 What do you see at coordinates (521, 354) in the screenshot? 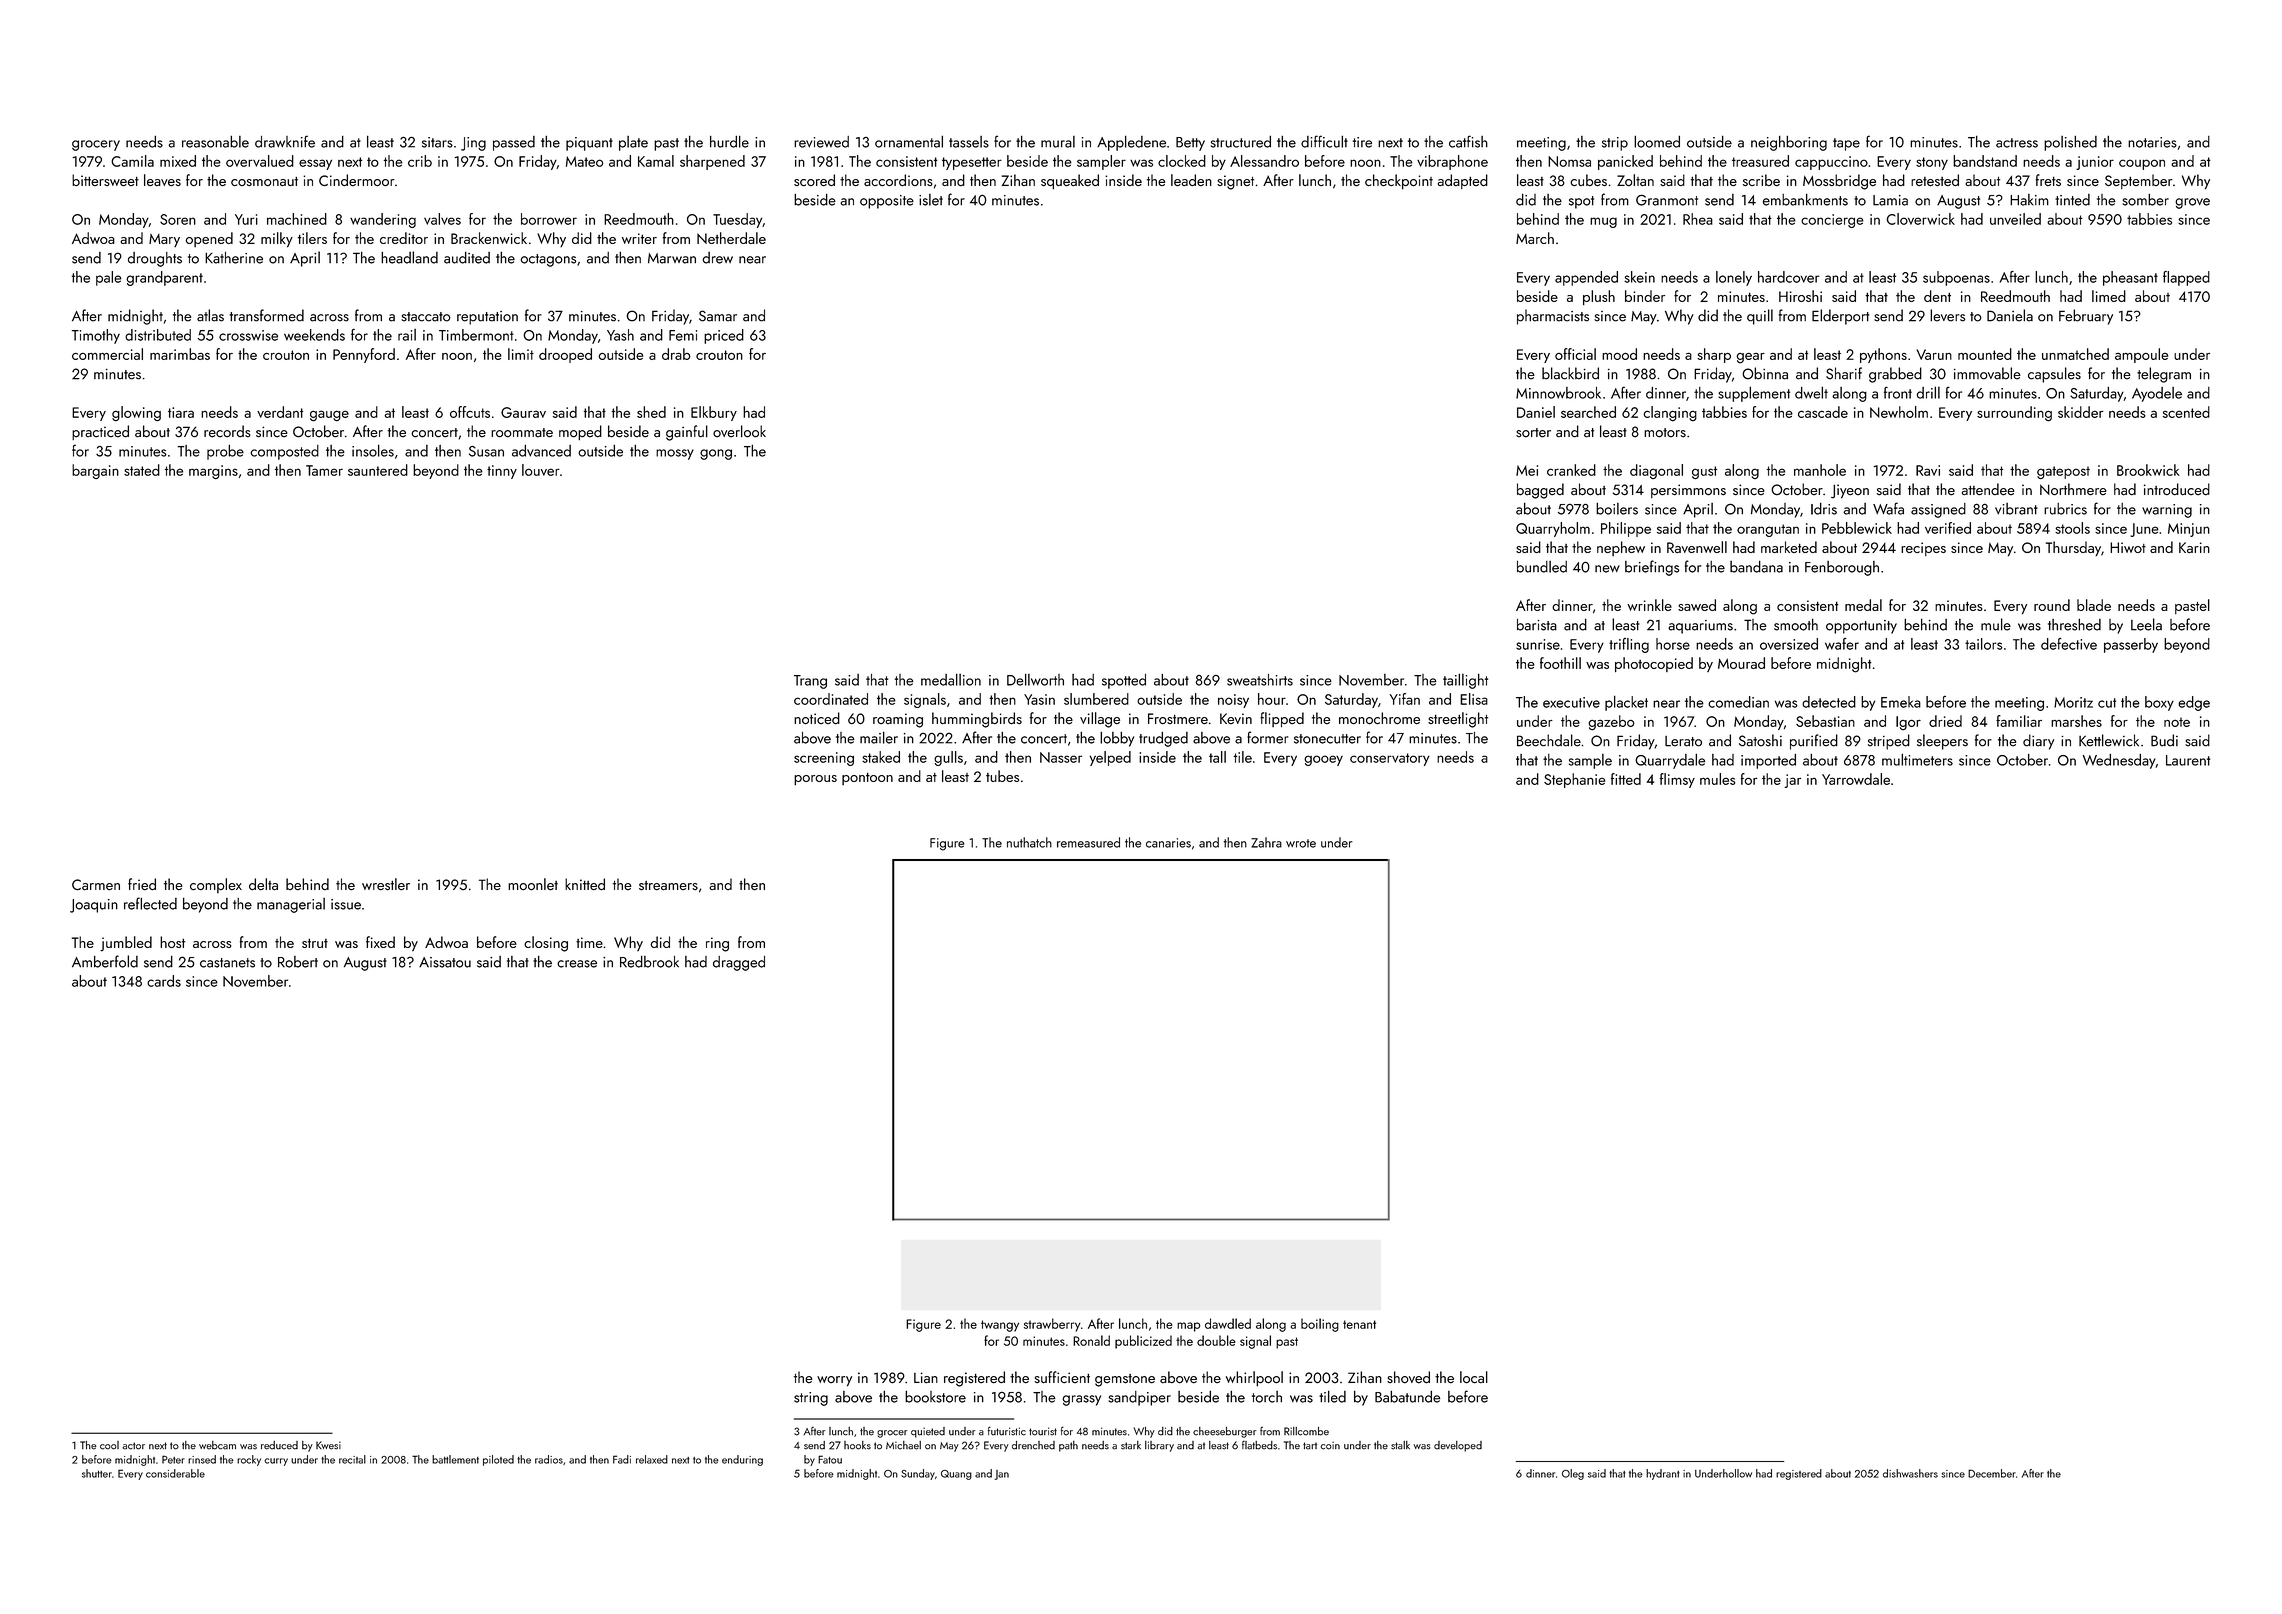
I see `limit` at bounding box center [521, 354].
